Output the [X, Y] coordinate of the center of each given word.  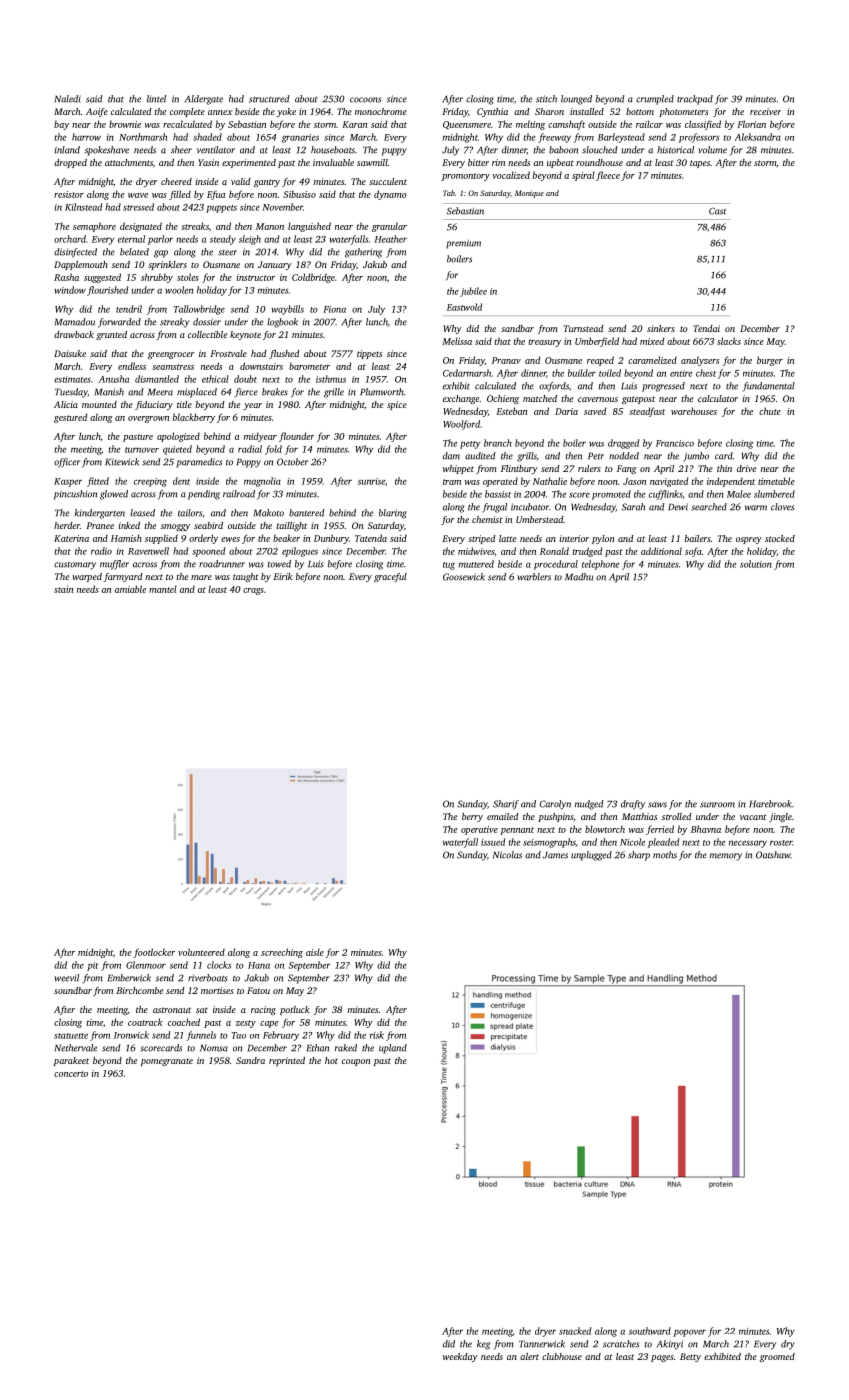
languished [309, 227]
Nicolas [507, 855]
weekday [460, 1357]
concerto [71, 1074]
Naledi [68, 99]
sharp [639, 856]
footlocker [154, 953]
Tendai [706, 328]
